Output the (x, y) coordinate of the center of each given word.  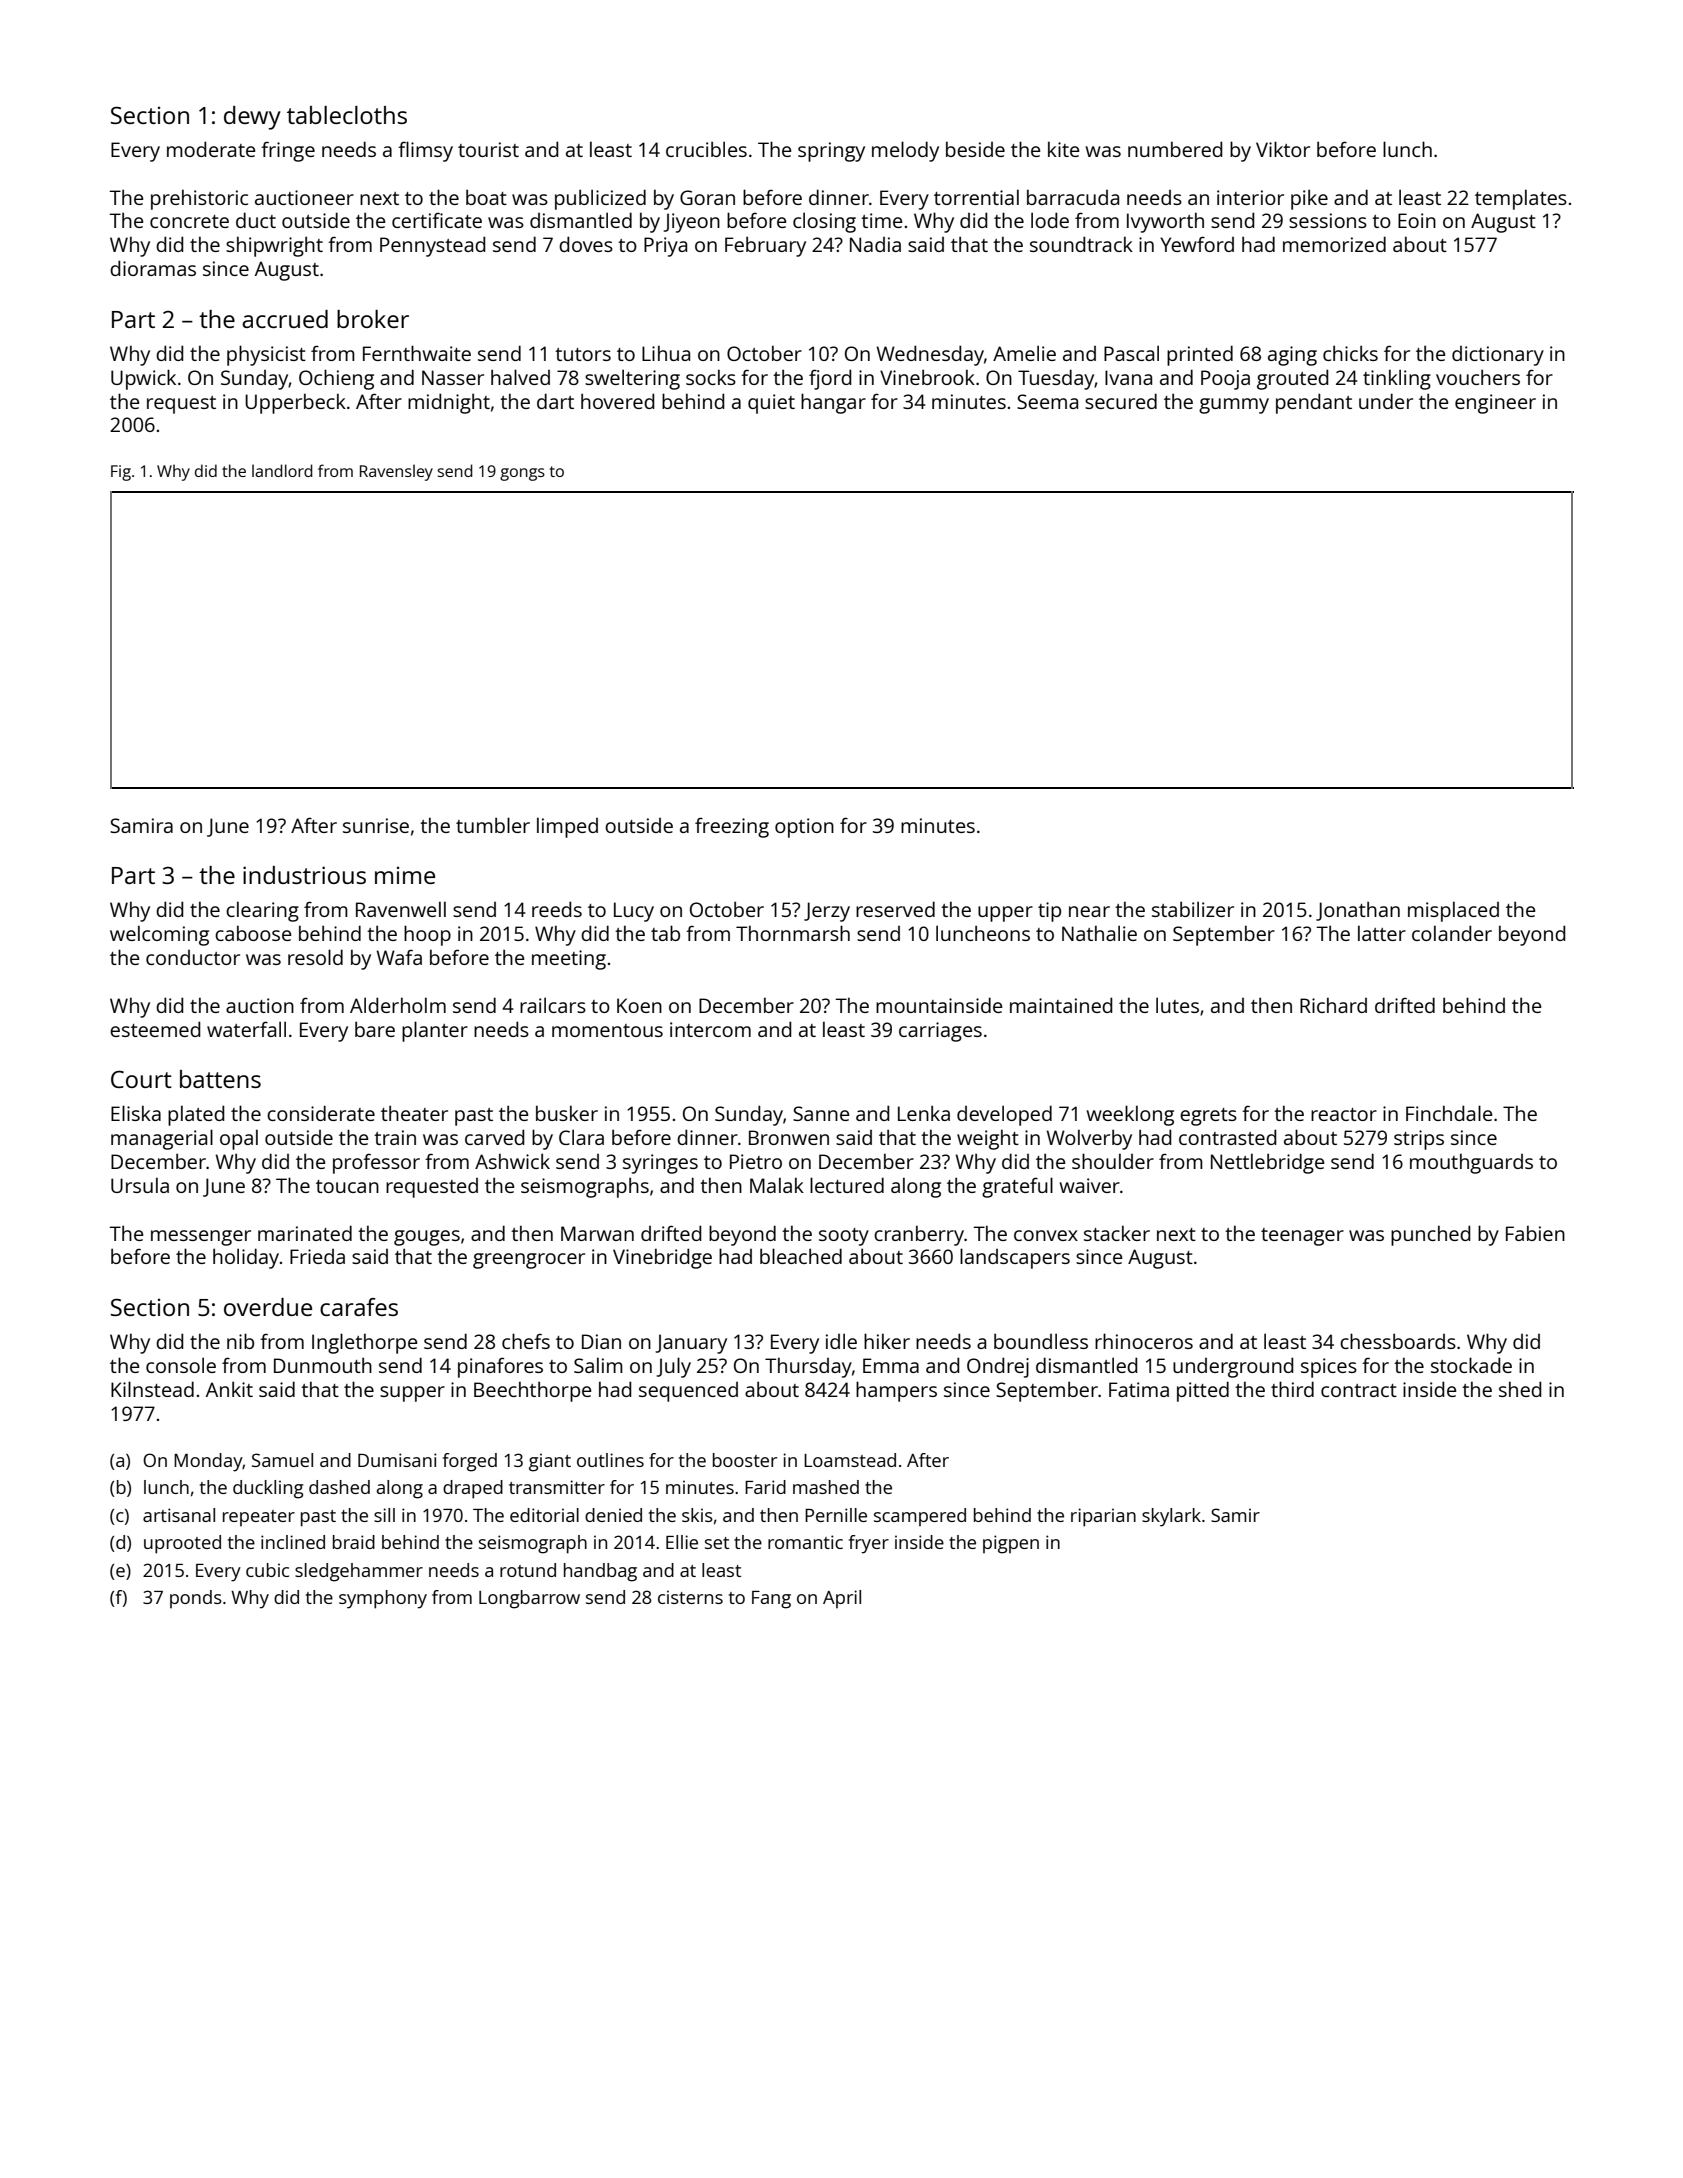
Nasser (453, 377)
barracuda (1073, 197)
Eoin (1417, 220)
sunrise (376, 825)
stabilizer (1193, 909)
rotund (528, 1570)
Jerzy (827, 912)
